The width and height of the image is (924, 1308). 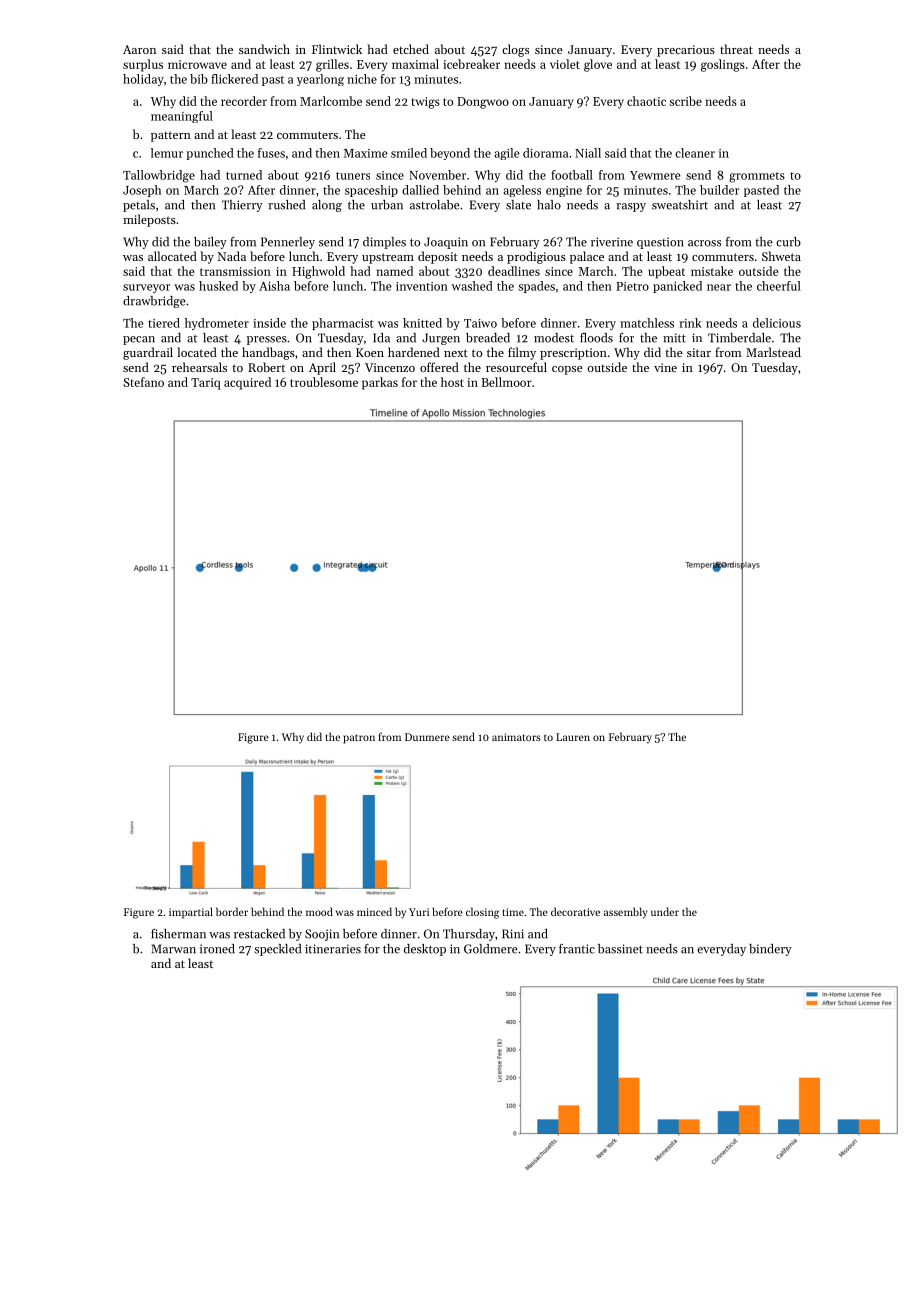 I want to click on Marwan, so click(x=173, y=949).
